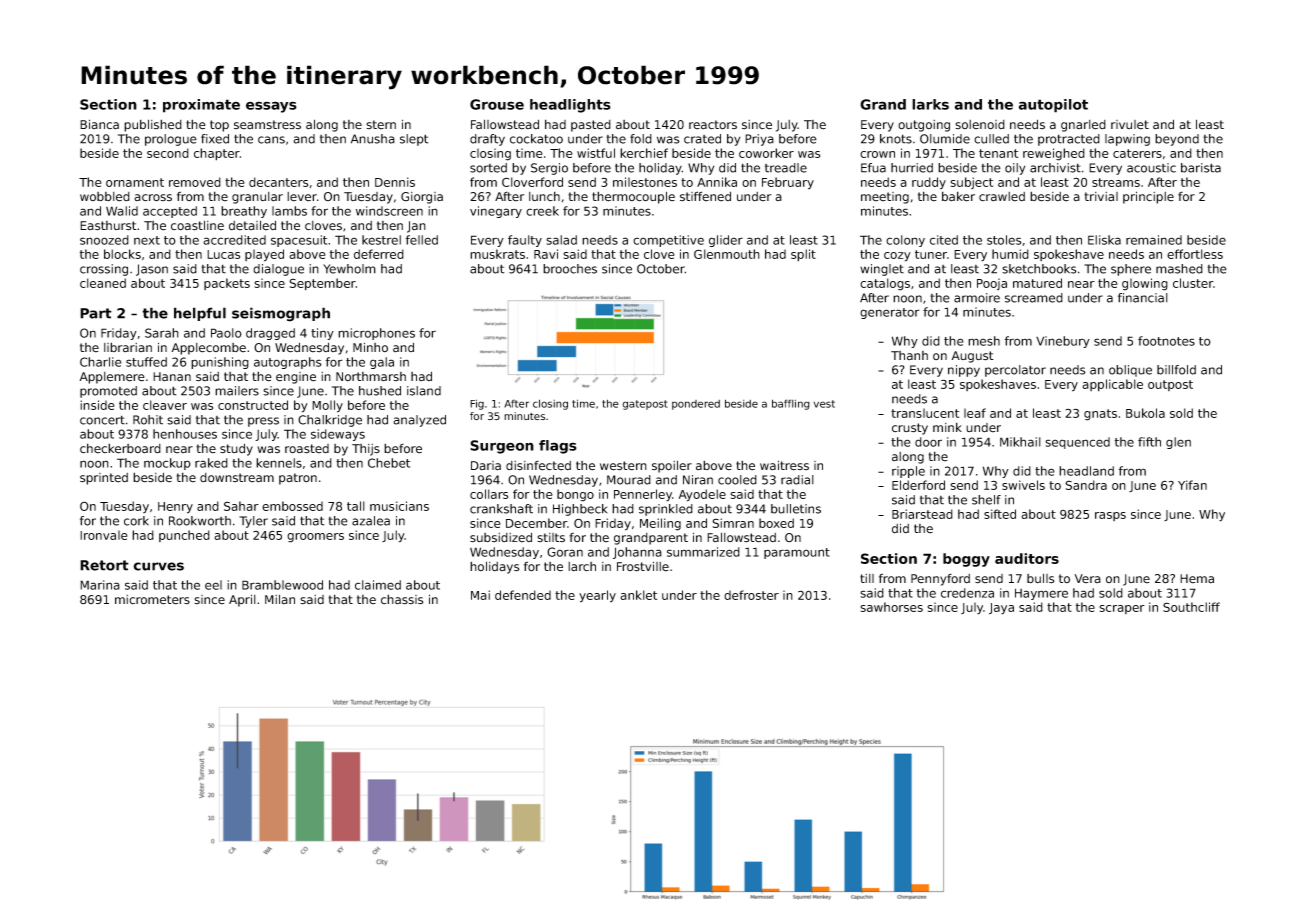 The height and width of the screenshot is (924, 1308). Describe the element at coordinates (201, 106) in the screenshot. I see `proximate` at that location.
